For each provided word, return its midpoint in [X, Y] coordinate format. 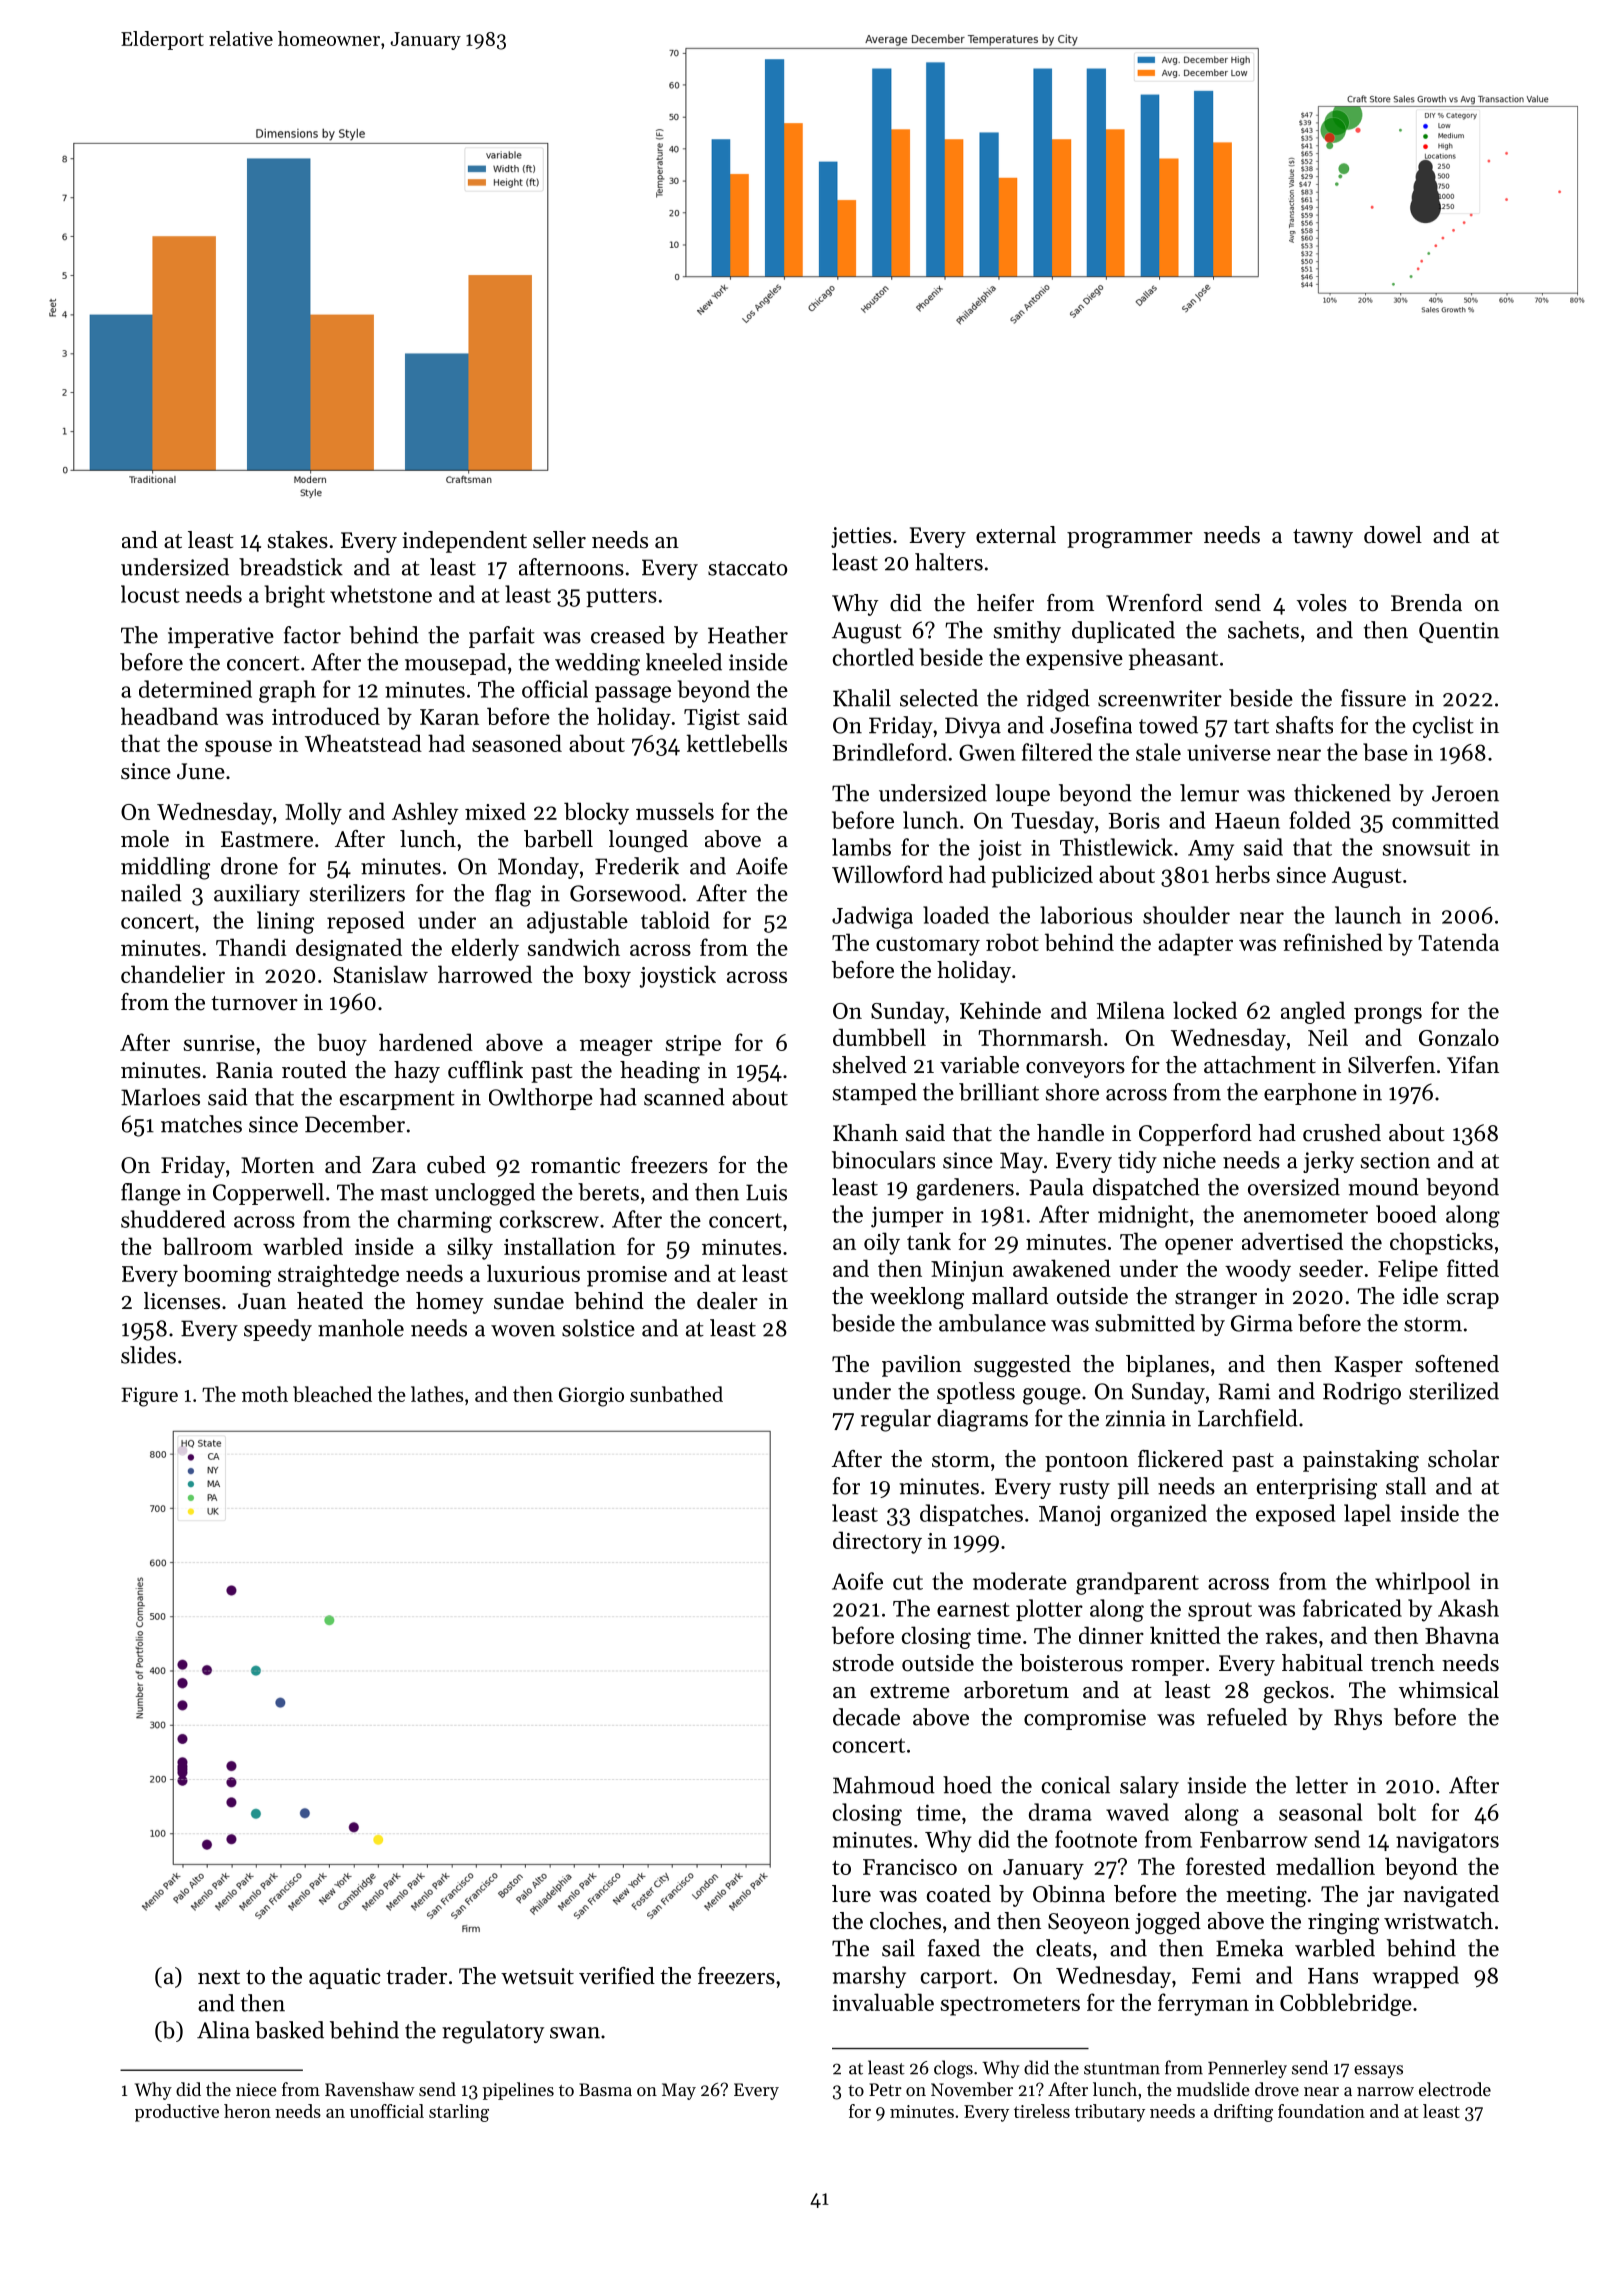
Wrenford [1154, 603]
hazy [417, 1072]
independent [464, 542]
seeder [1331, 1268]
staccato [747, 568]
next [219, 1977]
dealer [727, 1301]
